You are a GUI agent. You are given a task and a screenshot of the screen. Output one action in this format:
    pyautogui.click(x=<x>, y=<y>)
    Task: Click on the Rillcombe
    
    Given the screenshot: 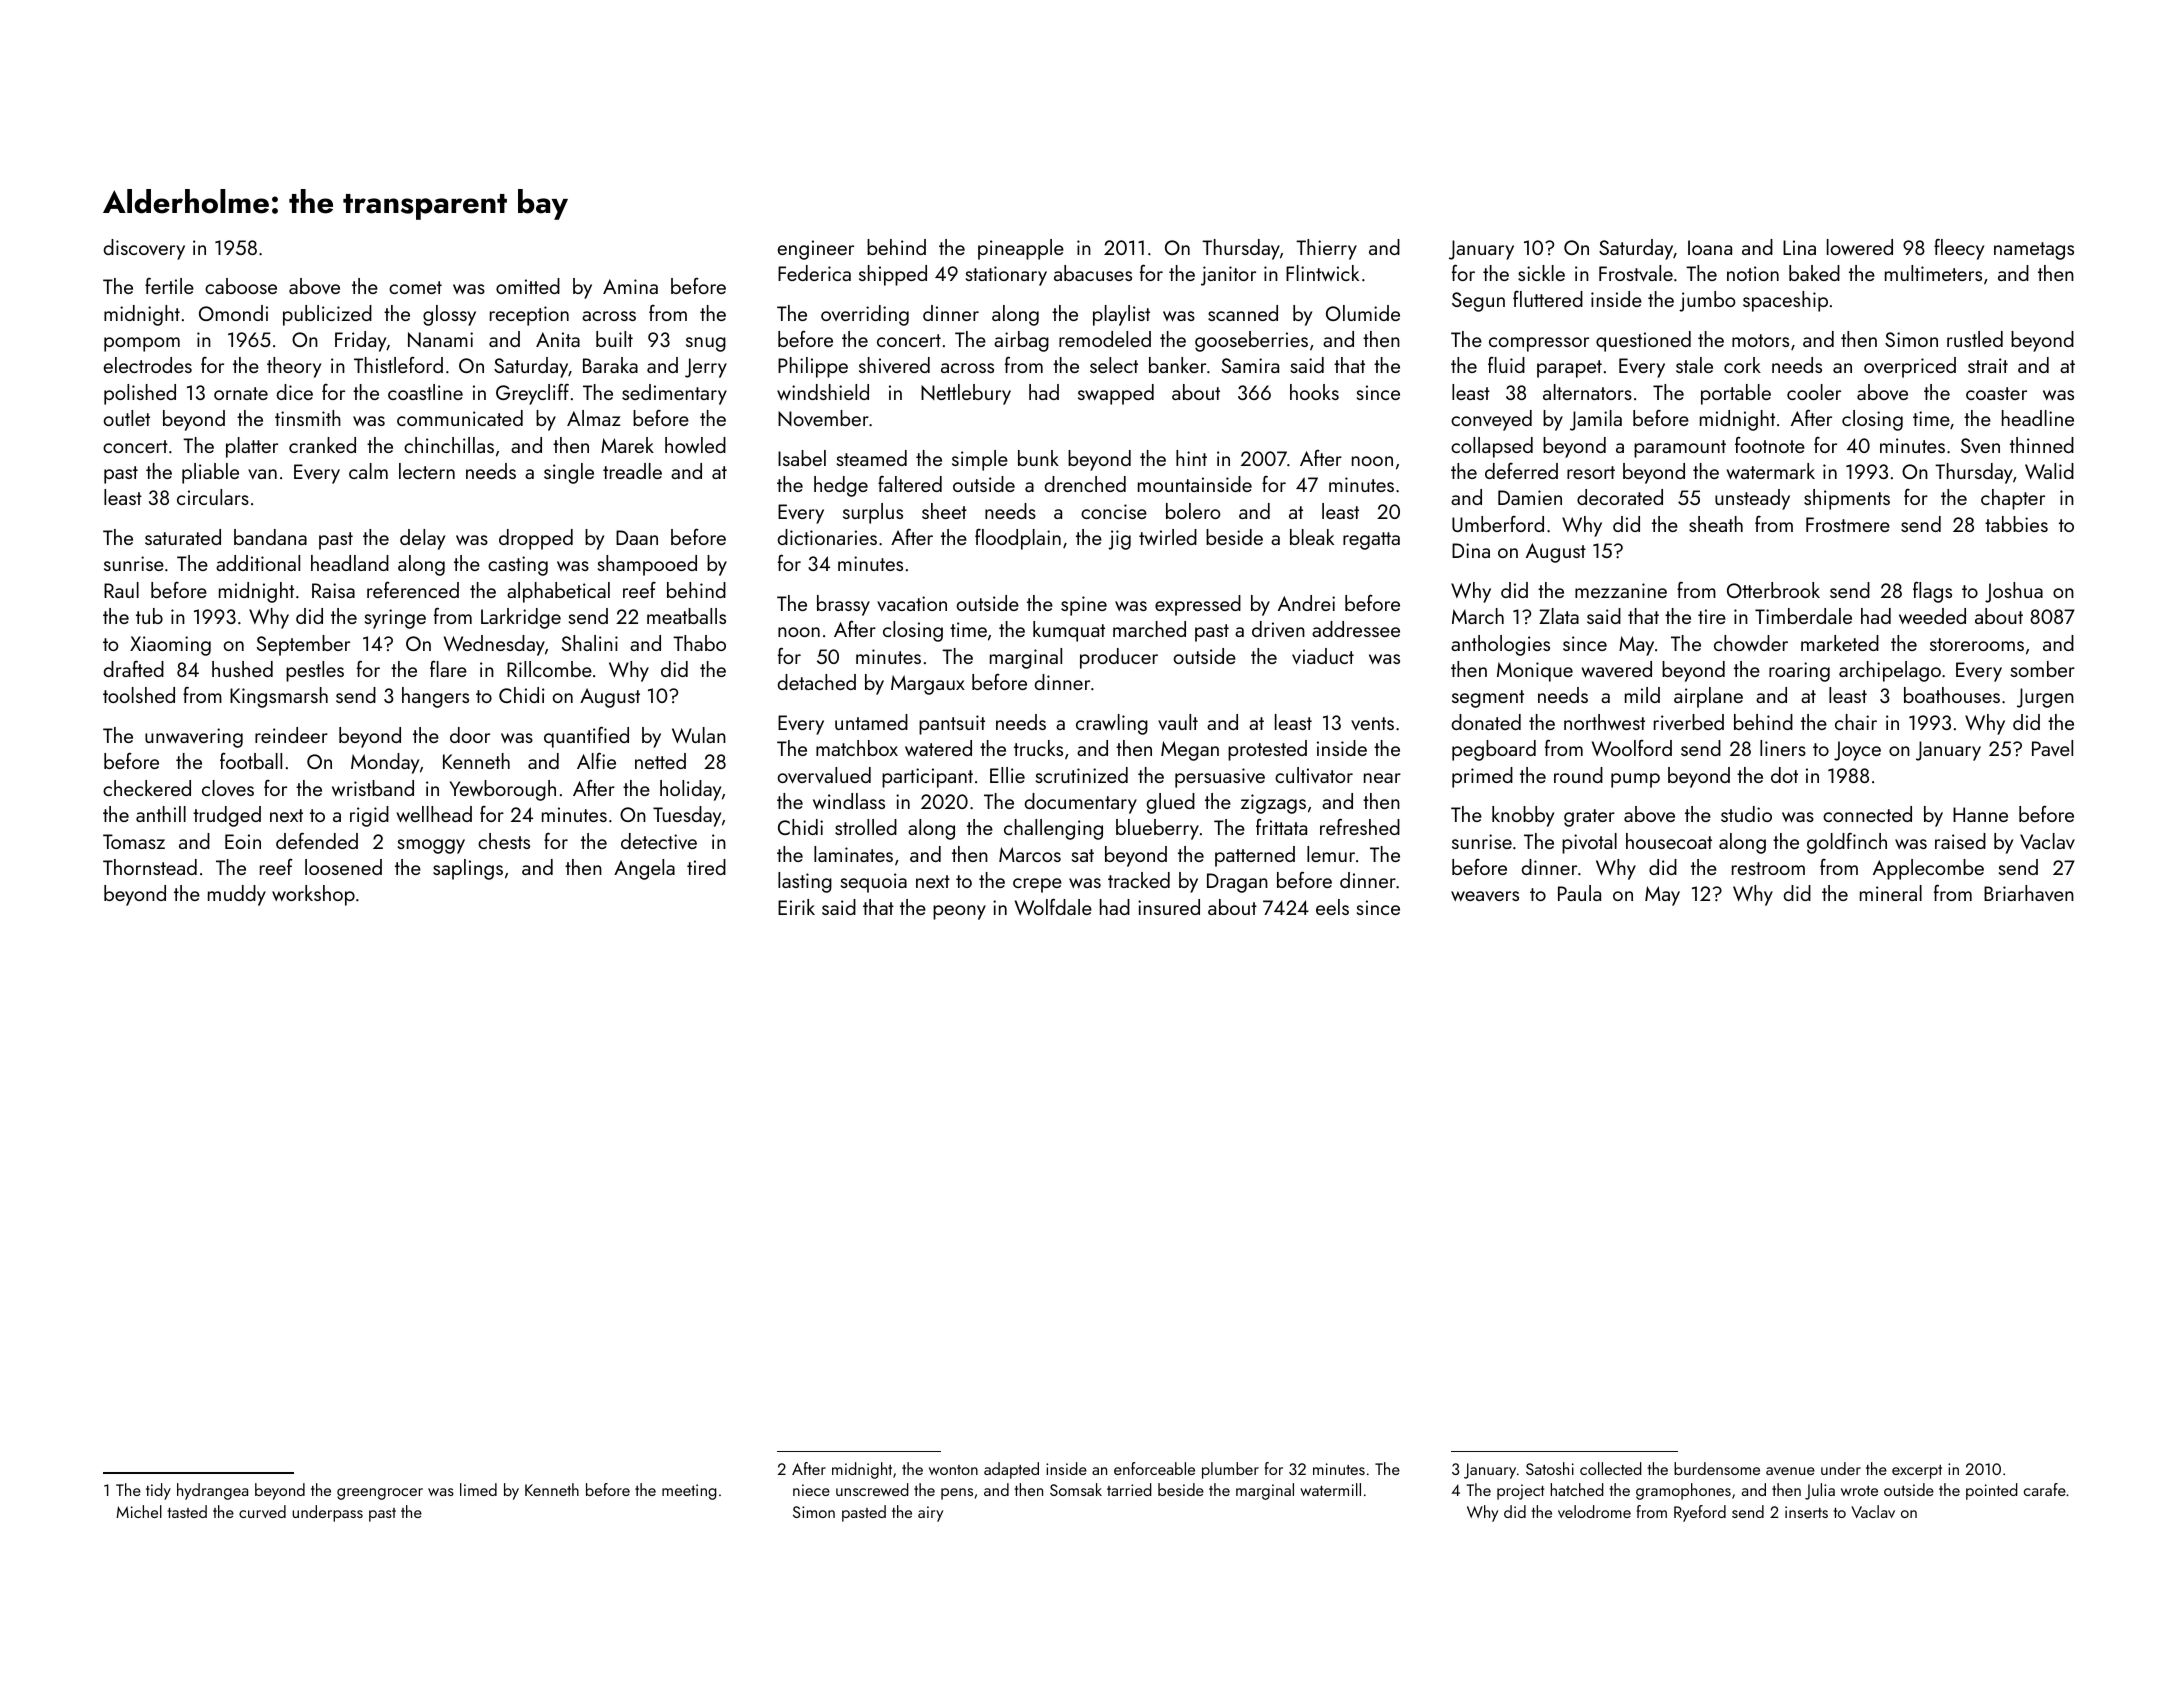 What is the action you would take?
    pyautogui.click(x=549, y=669)
